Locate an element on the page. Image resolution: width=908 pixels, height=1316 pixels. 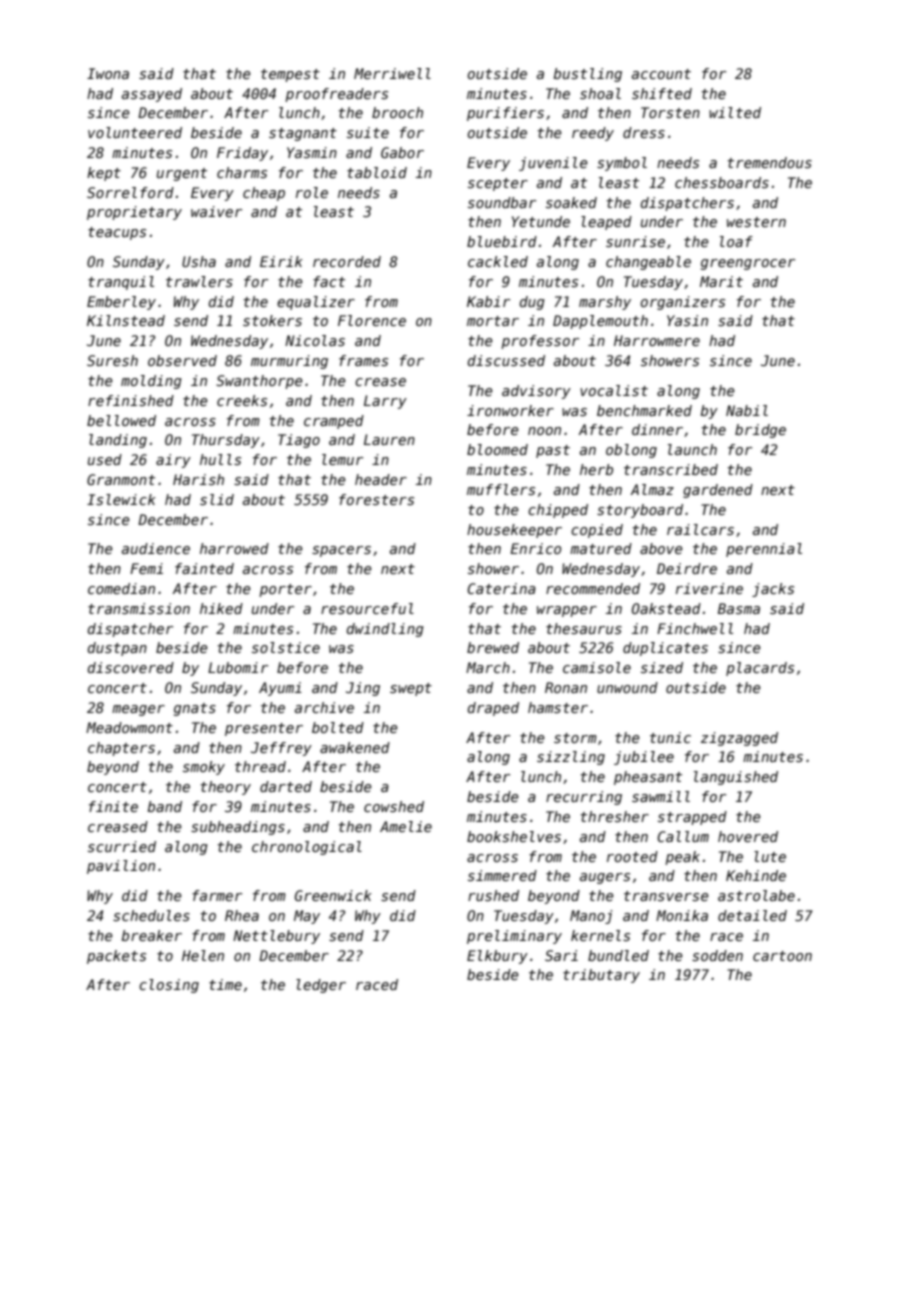
lemur is located at coordinates (342, 459).
